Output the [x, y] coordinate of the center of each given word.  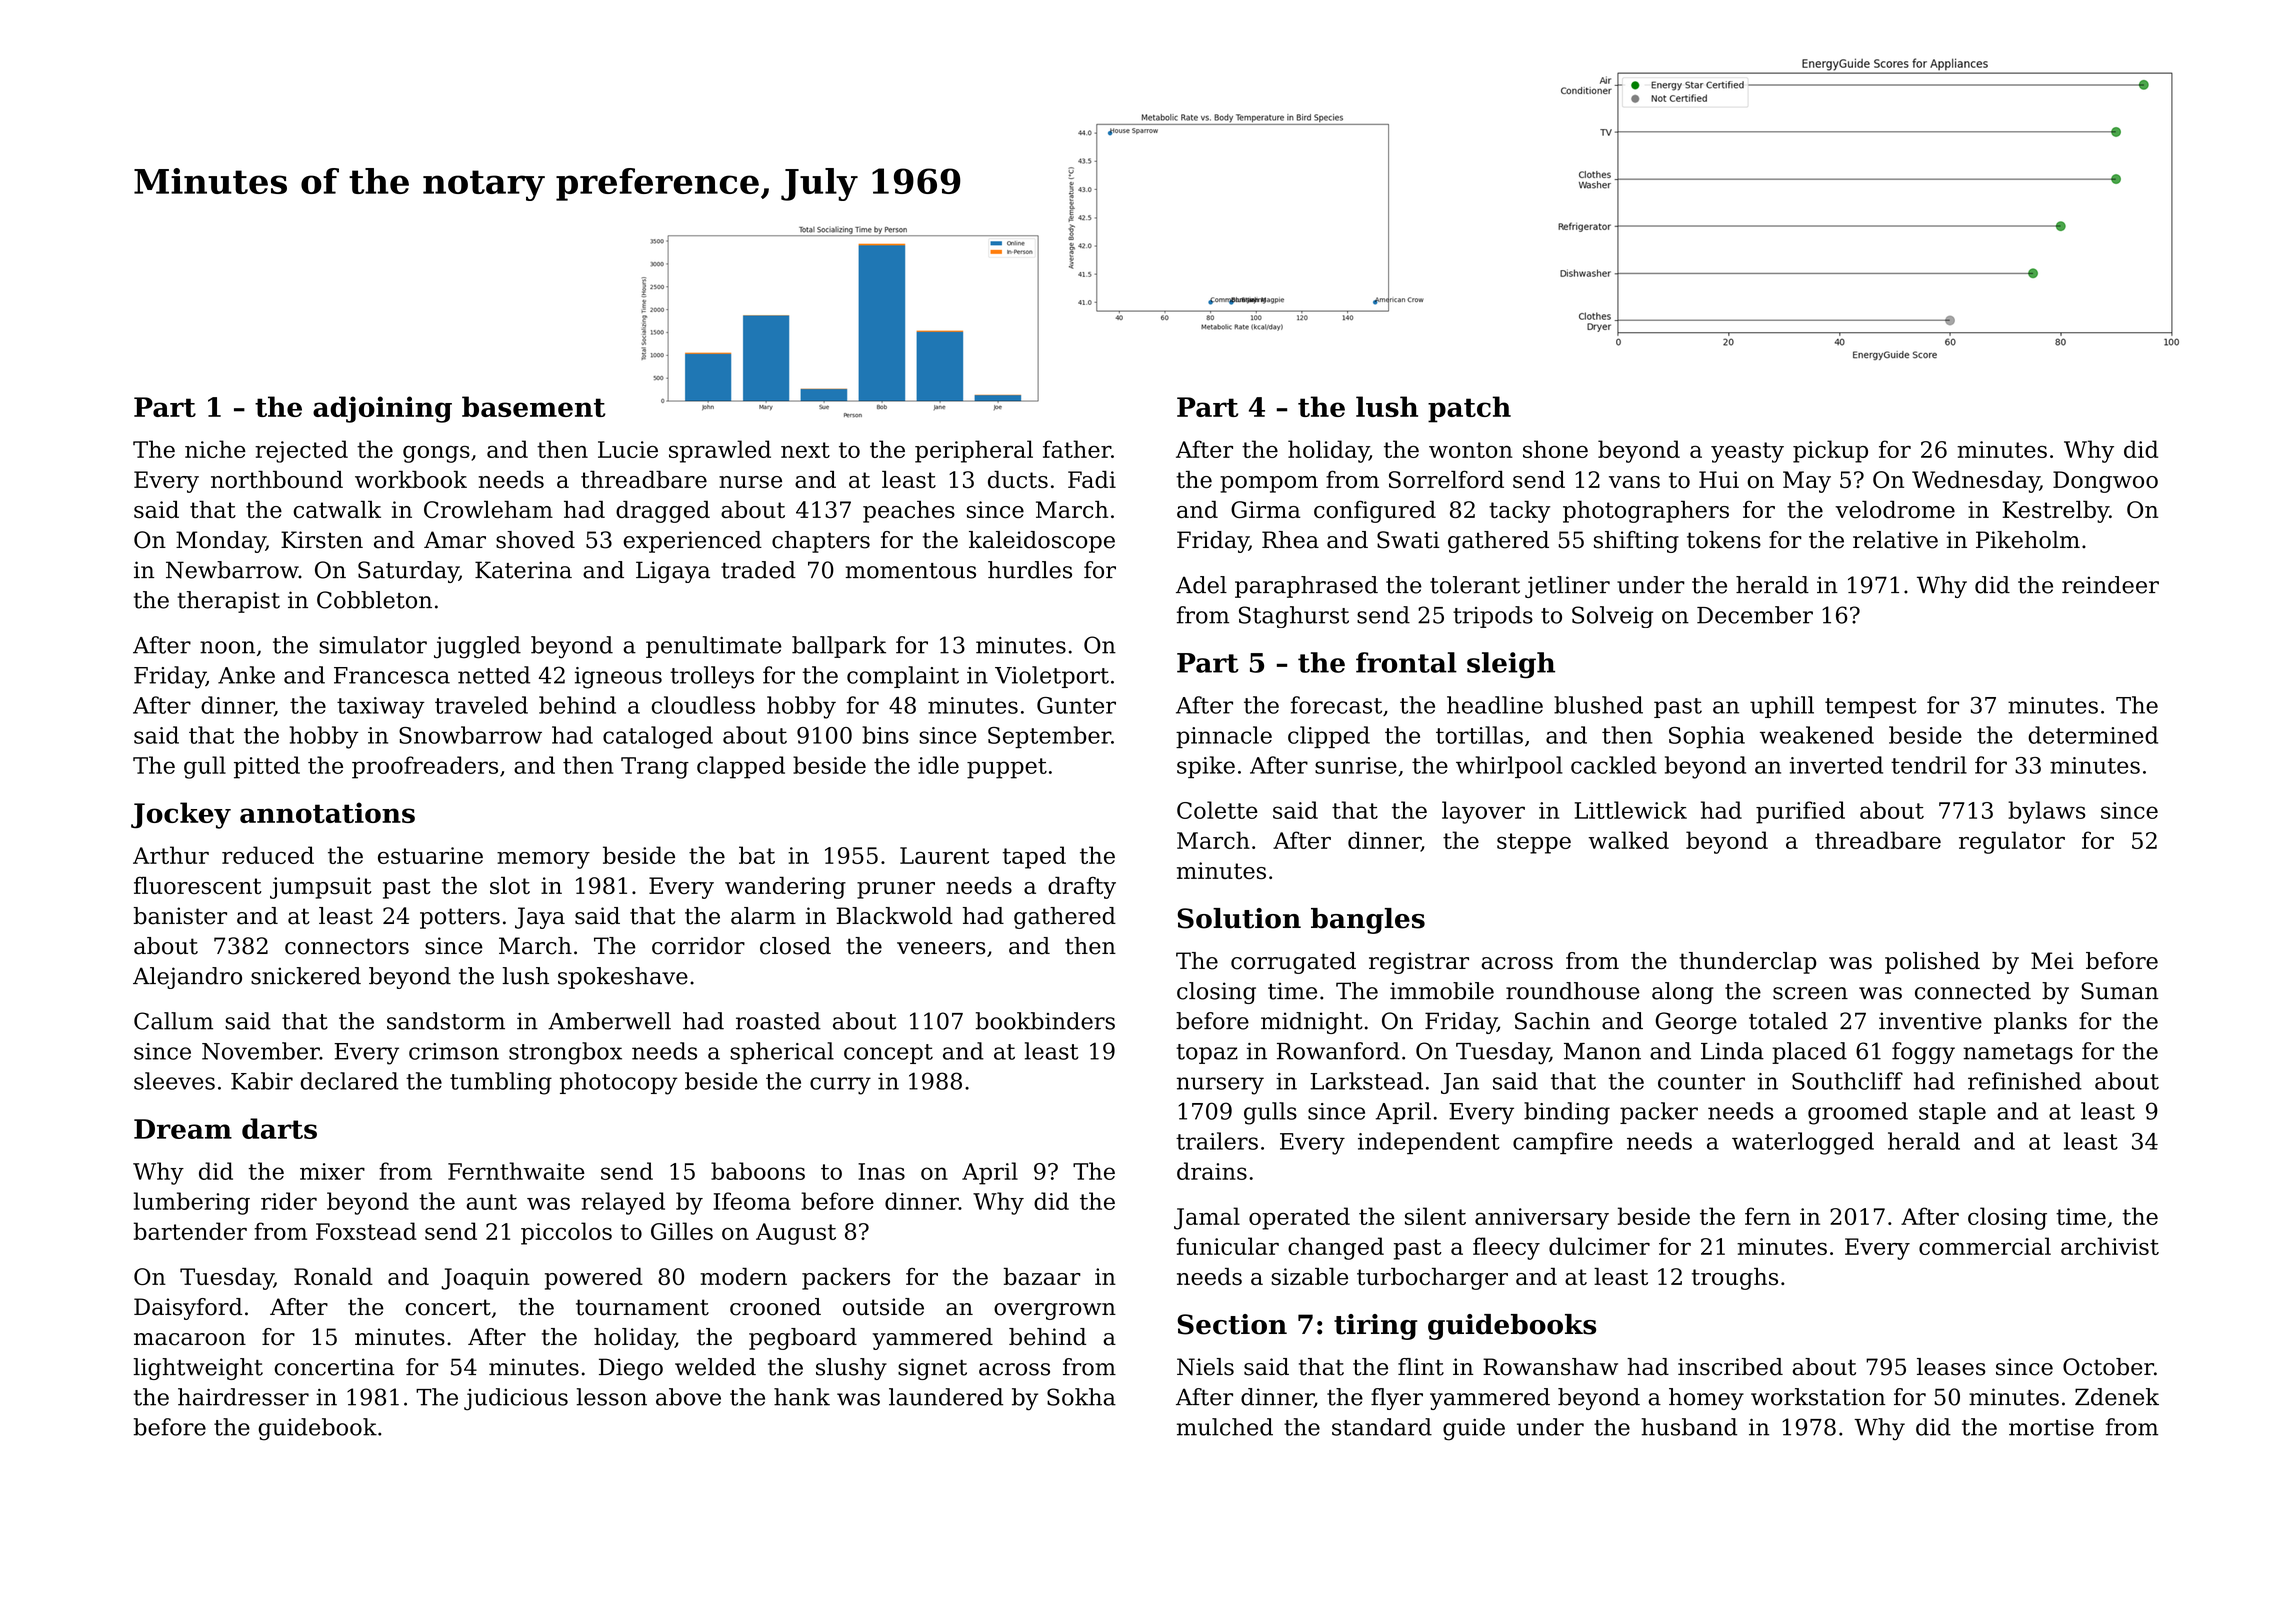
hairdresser [243, 1397]
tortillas [1479, 735]
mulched [1225, 1427]
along [1683, 993]
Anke [246, 675]
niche [215, 449]
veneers [941, 948]
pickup [1830, 451]
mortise [2051, 1427]
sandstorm [446, 1021]
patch [1469, 409]
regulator [2012, 842]
